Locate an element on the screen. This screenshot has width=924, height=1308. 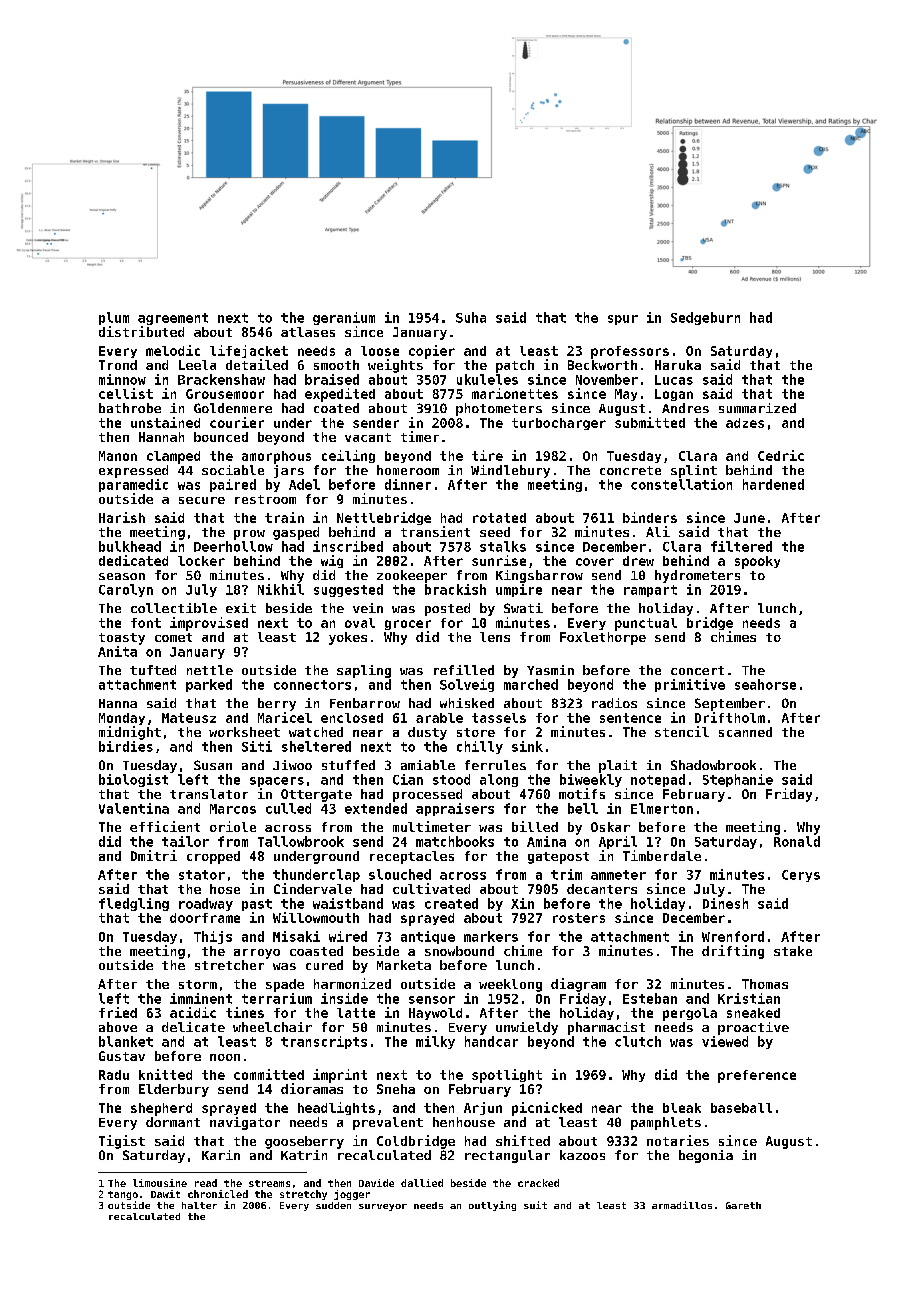
limousine is located at coordinates (160, 1183).
